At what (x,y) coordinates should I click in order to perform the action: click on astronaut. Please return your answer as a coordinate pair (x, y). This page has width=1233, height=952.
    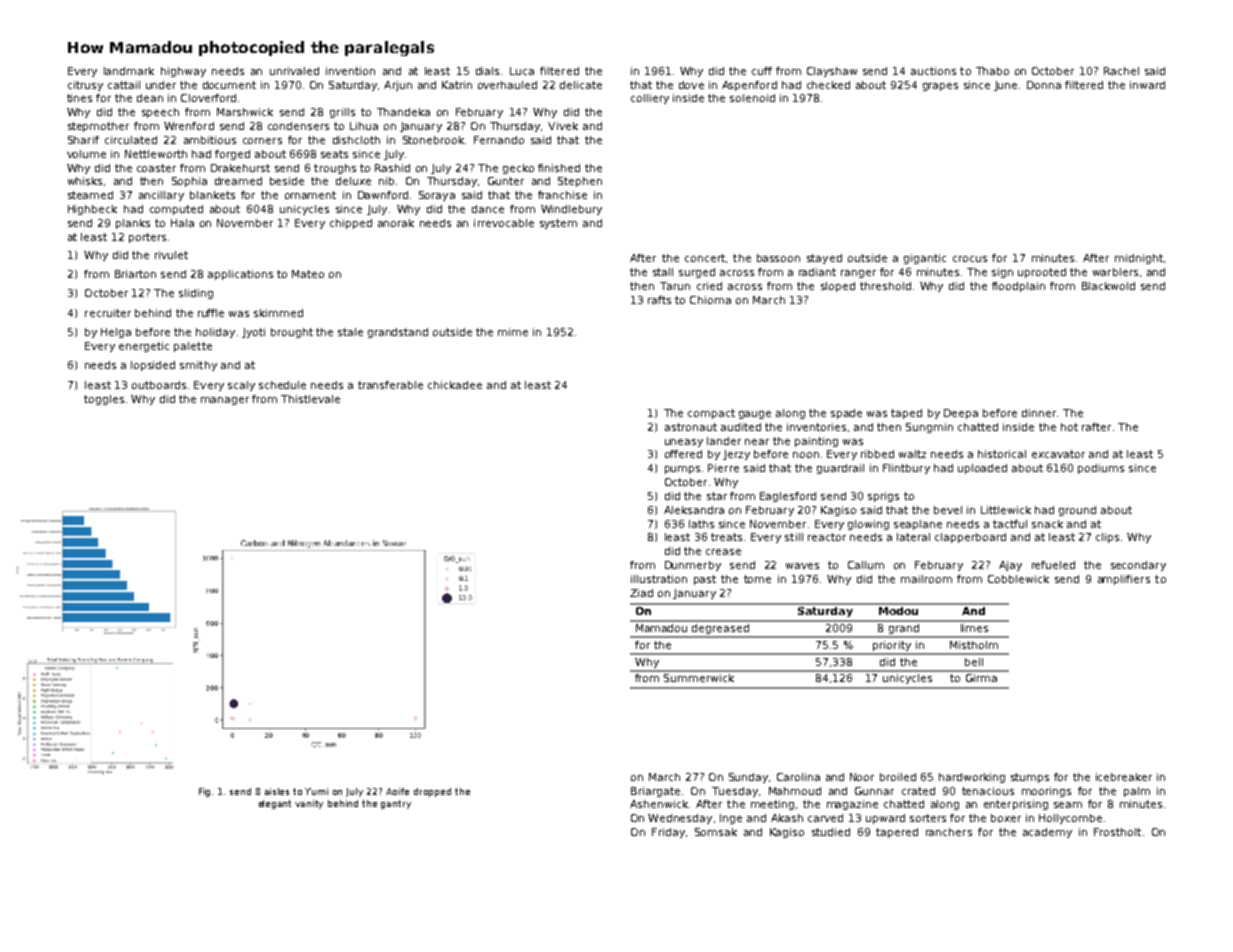
    Looking at the image, I should click on (691, 427).
